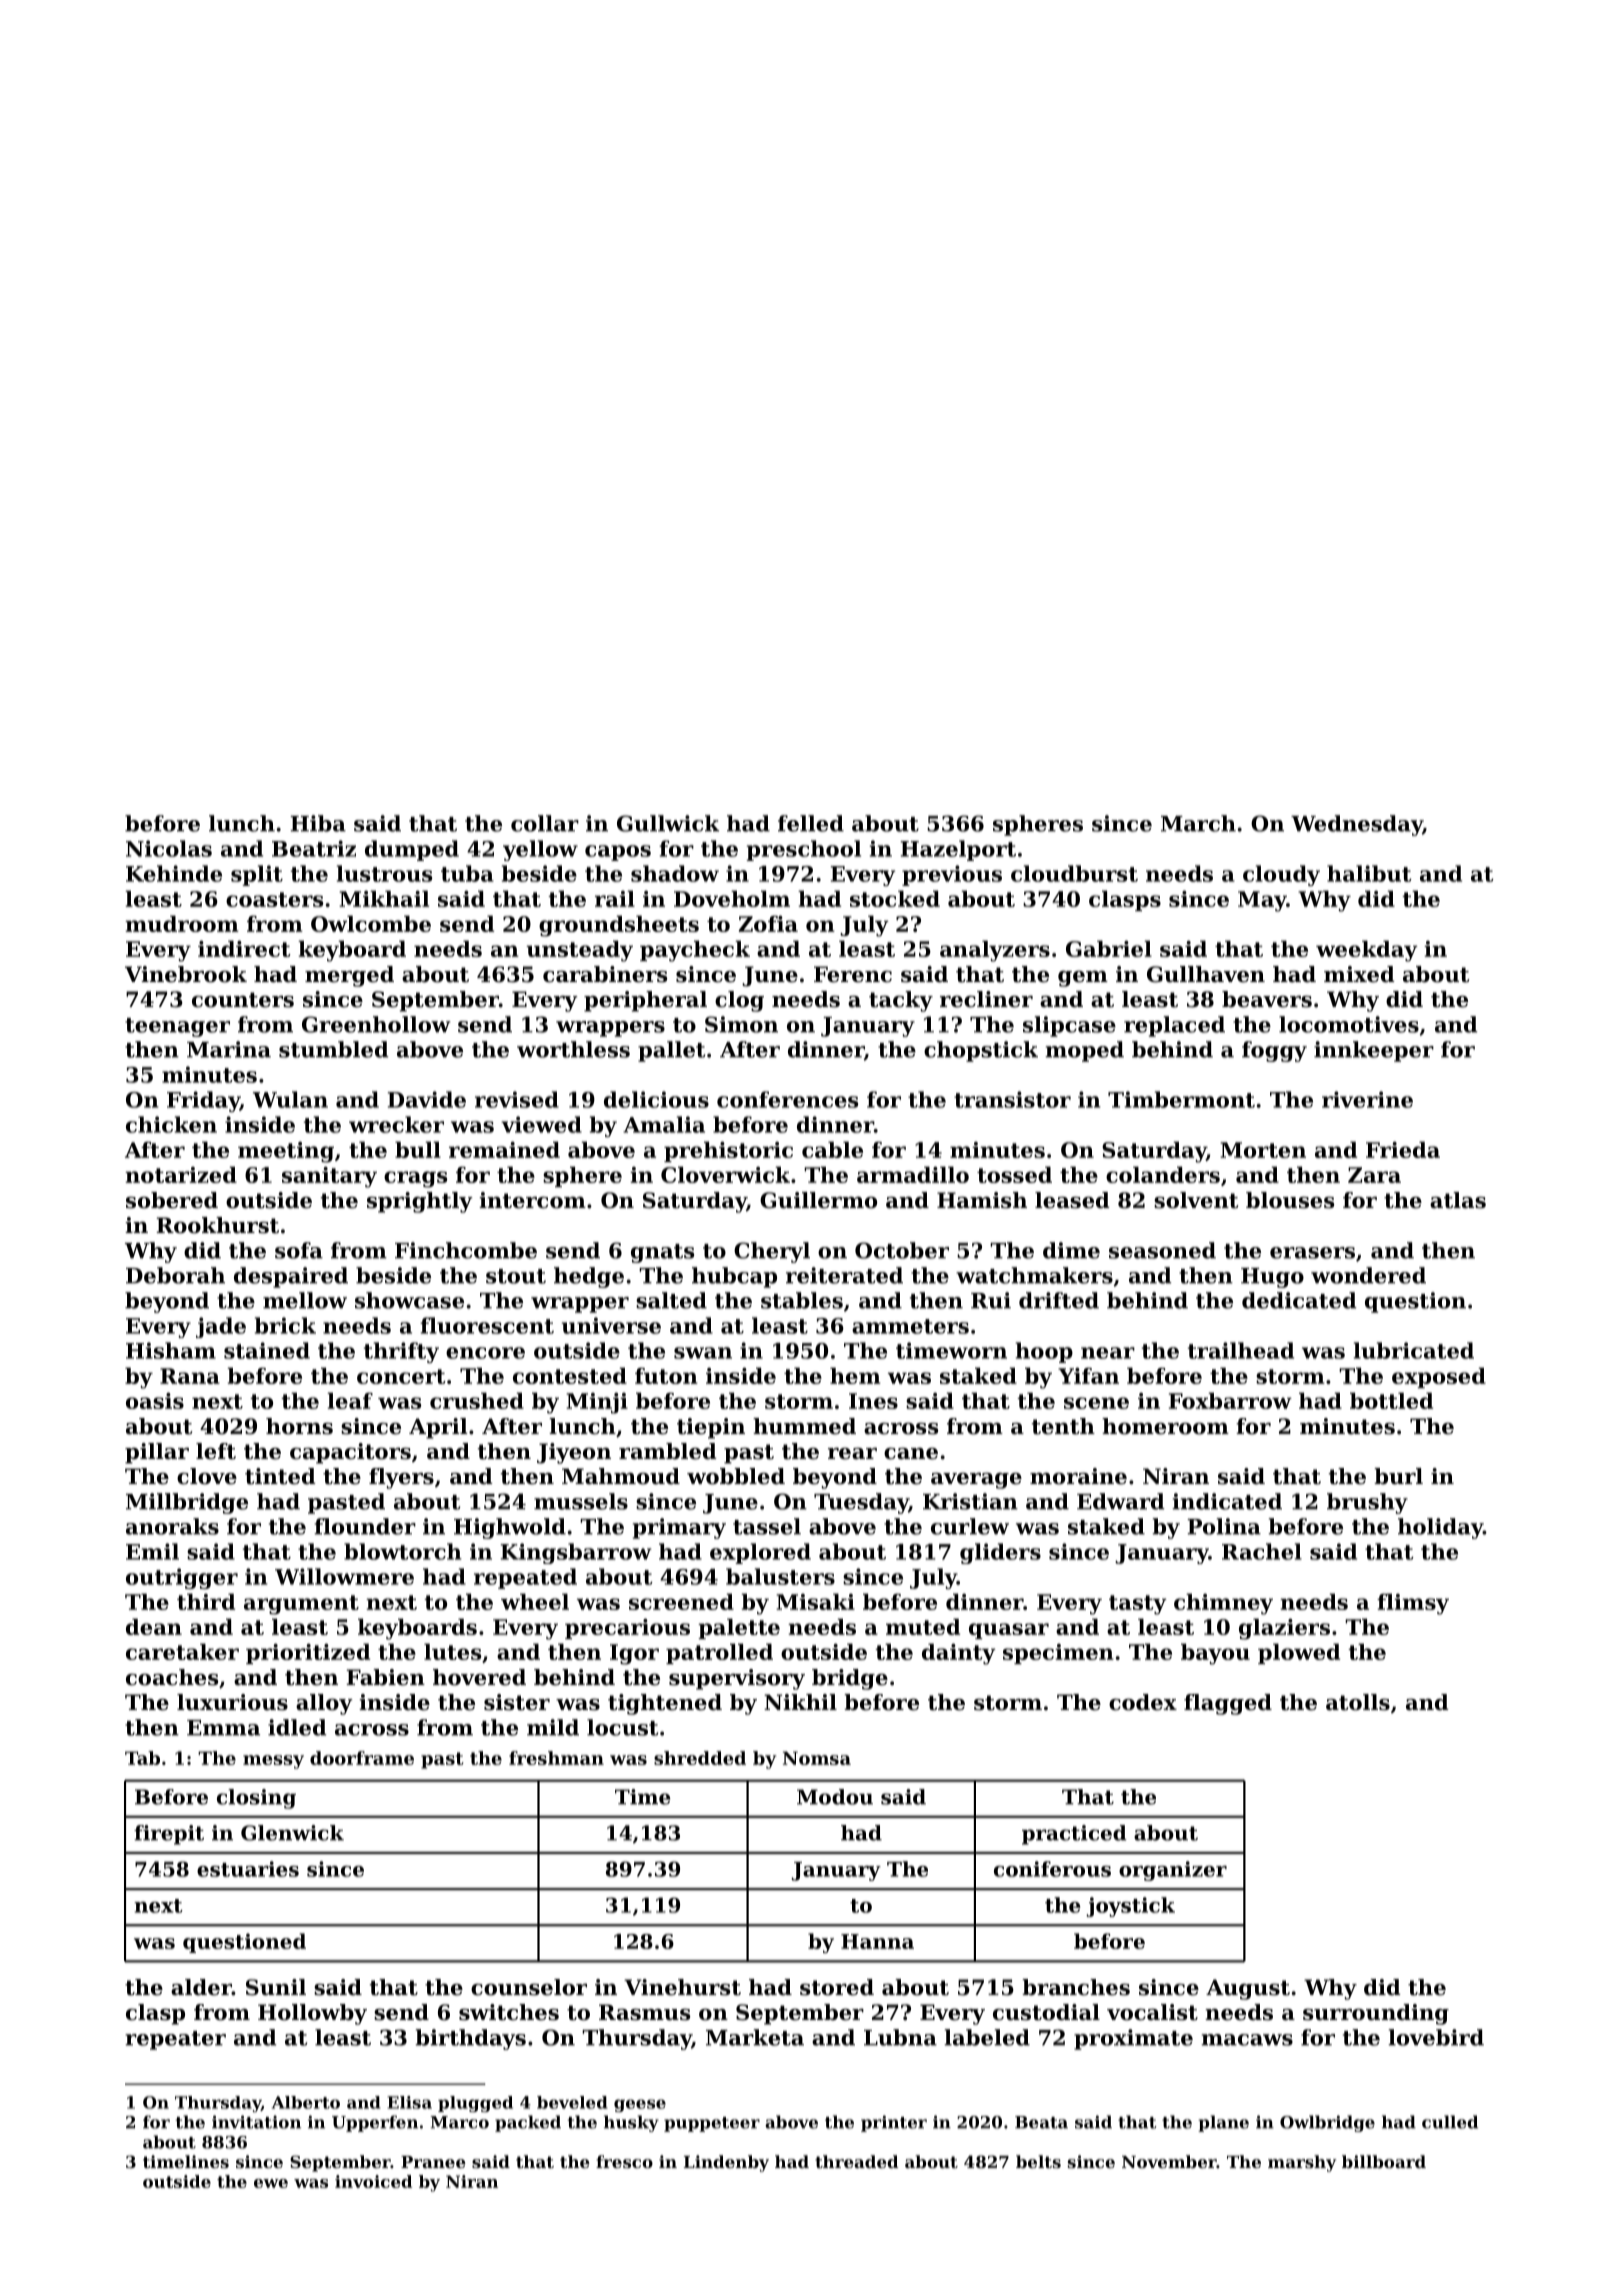 This image has height=2292, width=1620. Describe the element at coordinates (726, 2163) in the image. I see `Lindenby` at that location.
